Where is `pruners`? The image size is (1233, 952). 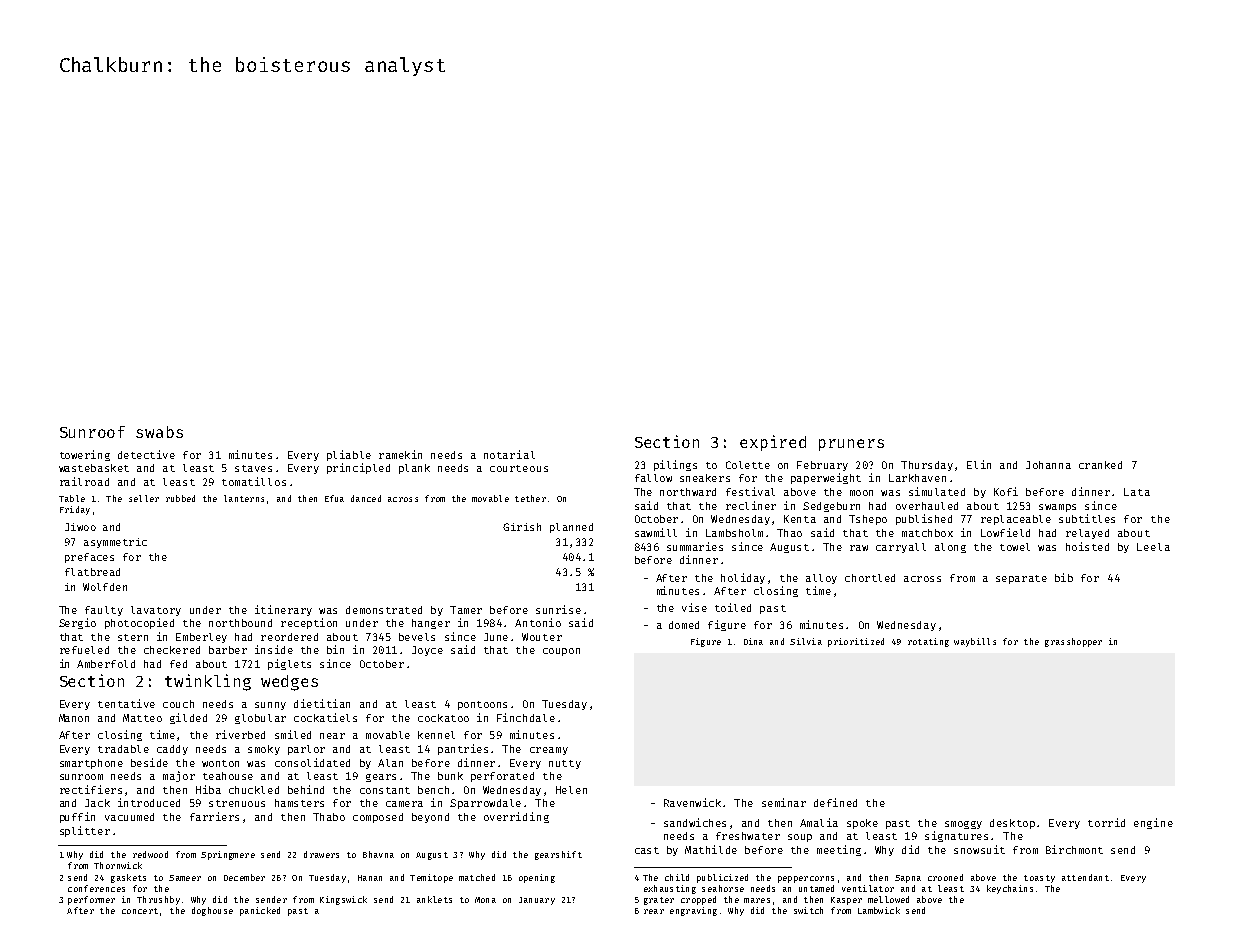 pruners is located at coordinates (851, 445).
